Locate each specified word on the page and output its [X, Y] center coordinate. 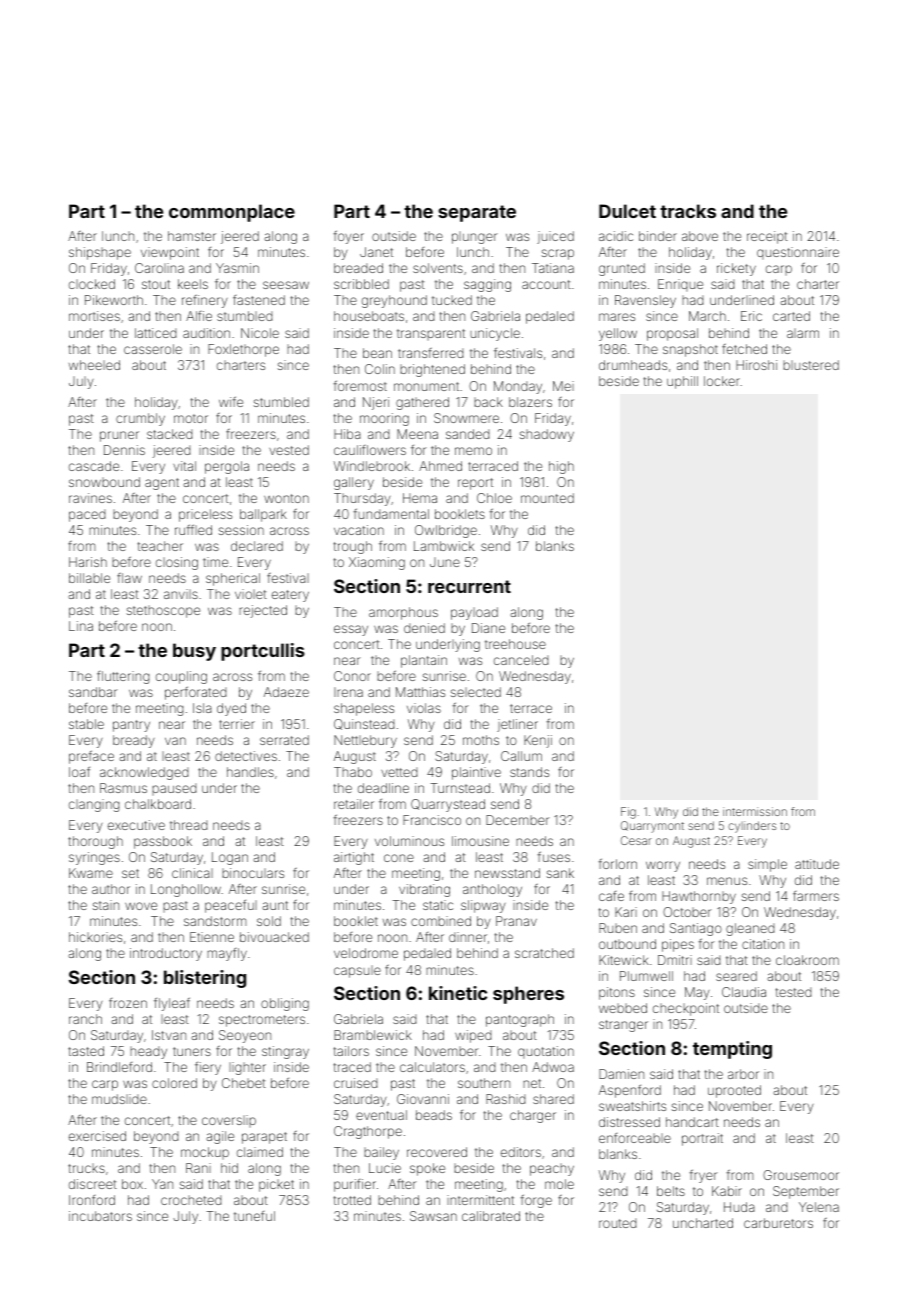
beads [434, 1115]
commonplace [232, 213]
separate [477, 213]
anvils [181, 594]
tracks [688, 211]
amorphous [403, 613]
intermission [755, 811]
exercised [97, 1136]
